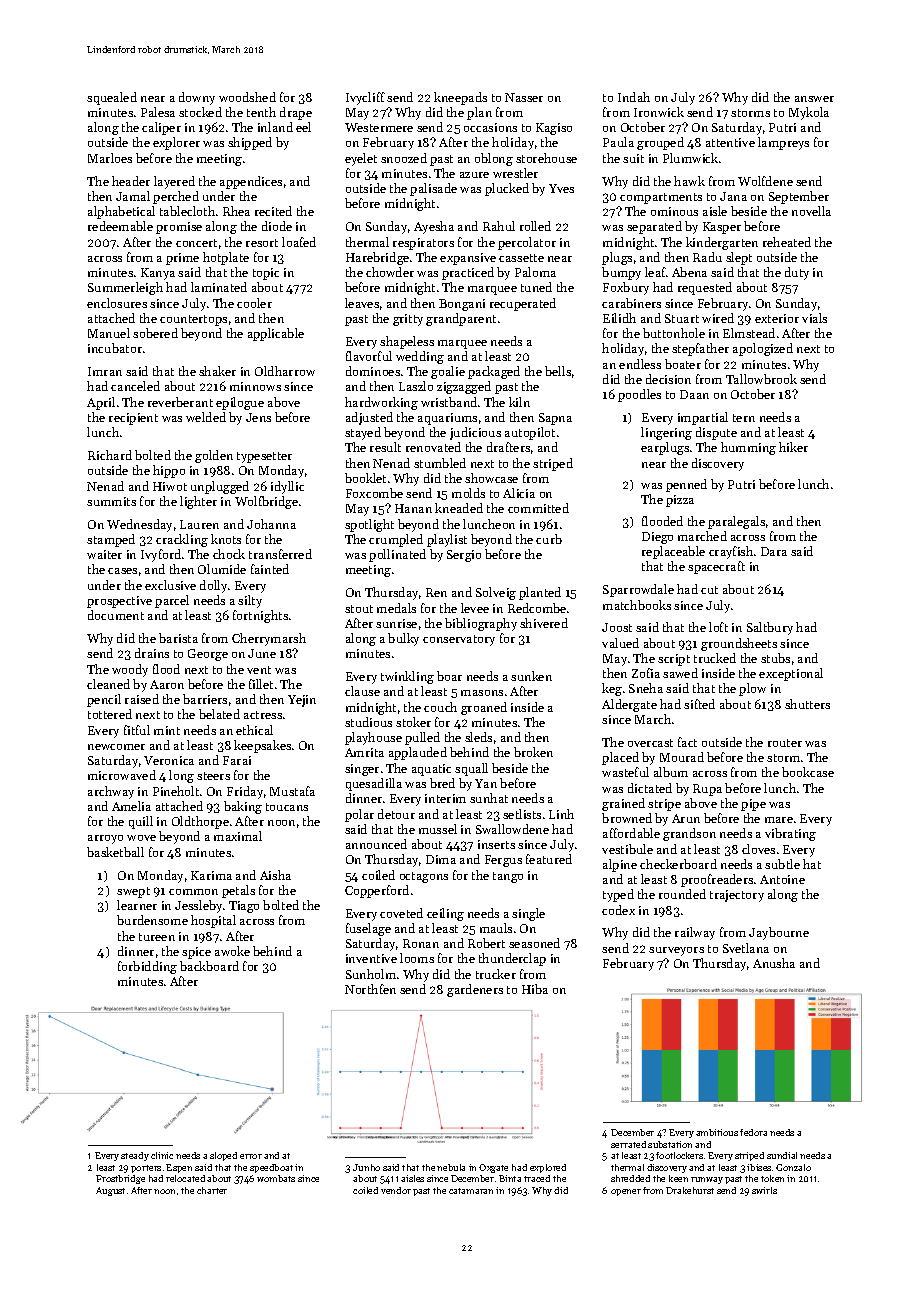 The height and width of the screenshot is (1308, 924). What do you see at coordinates (197, 98) in the screenshot?
I see `downy` at bounding box center [197, 98].
